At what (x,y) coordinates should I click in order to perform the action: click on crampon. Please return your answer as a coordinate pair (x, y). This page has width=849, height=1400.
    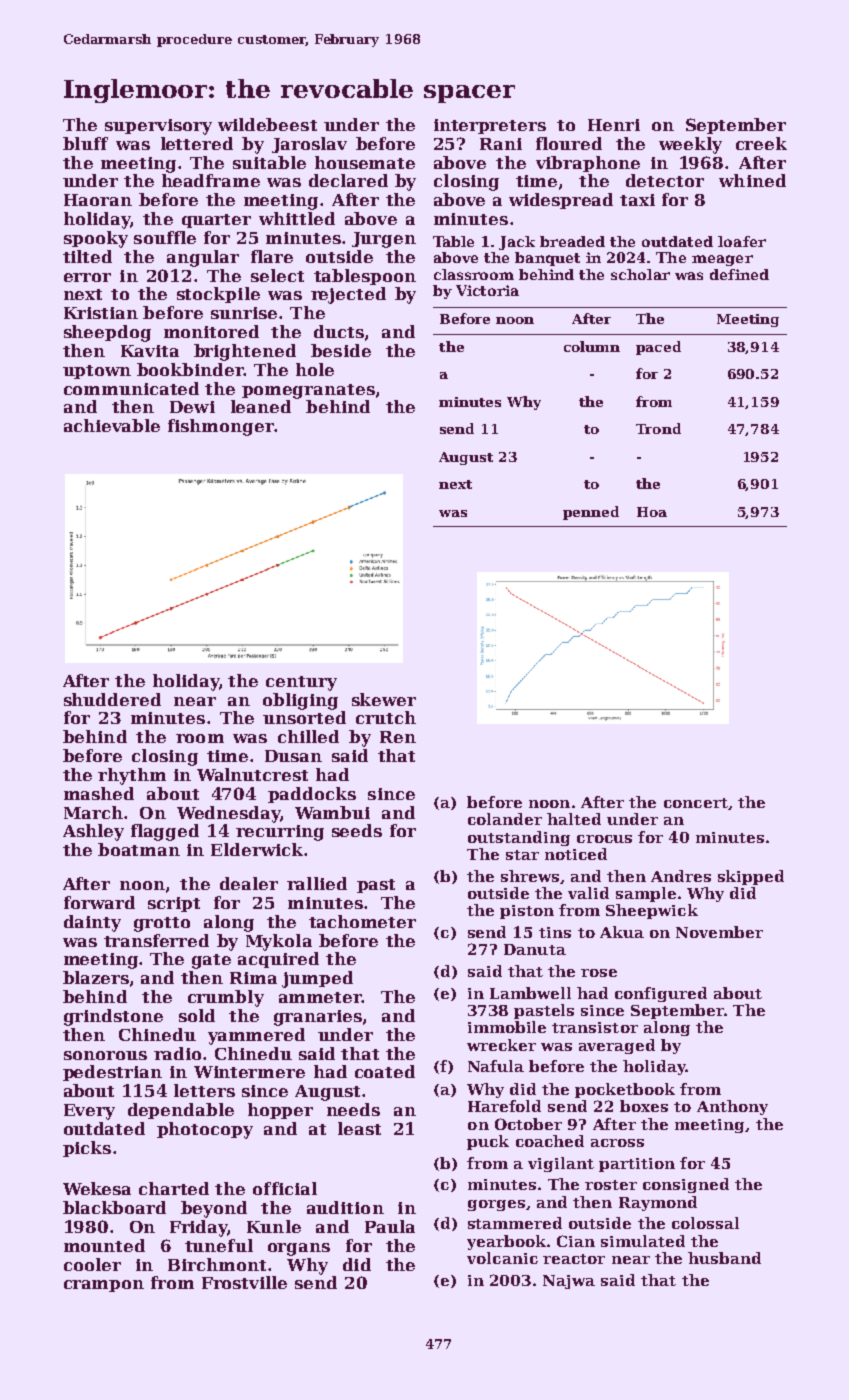
    Looking at the image, I should click on (104, 1286).
